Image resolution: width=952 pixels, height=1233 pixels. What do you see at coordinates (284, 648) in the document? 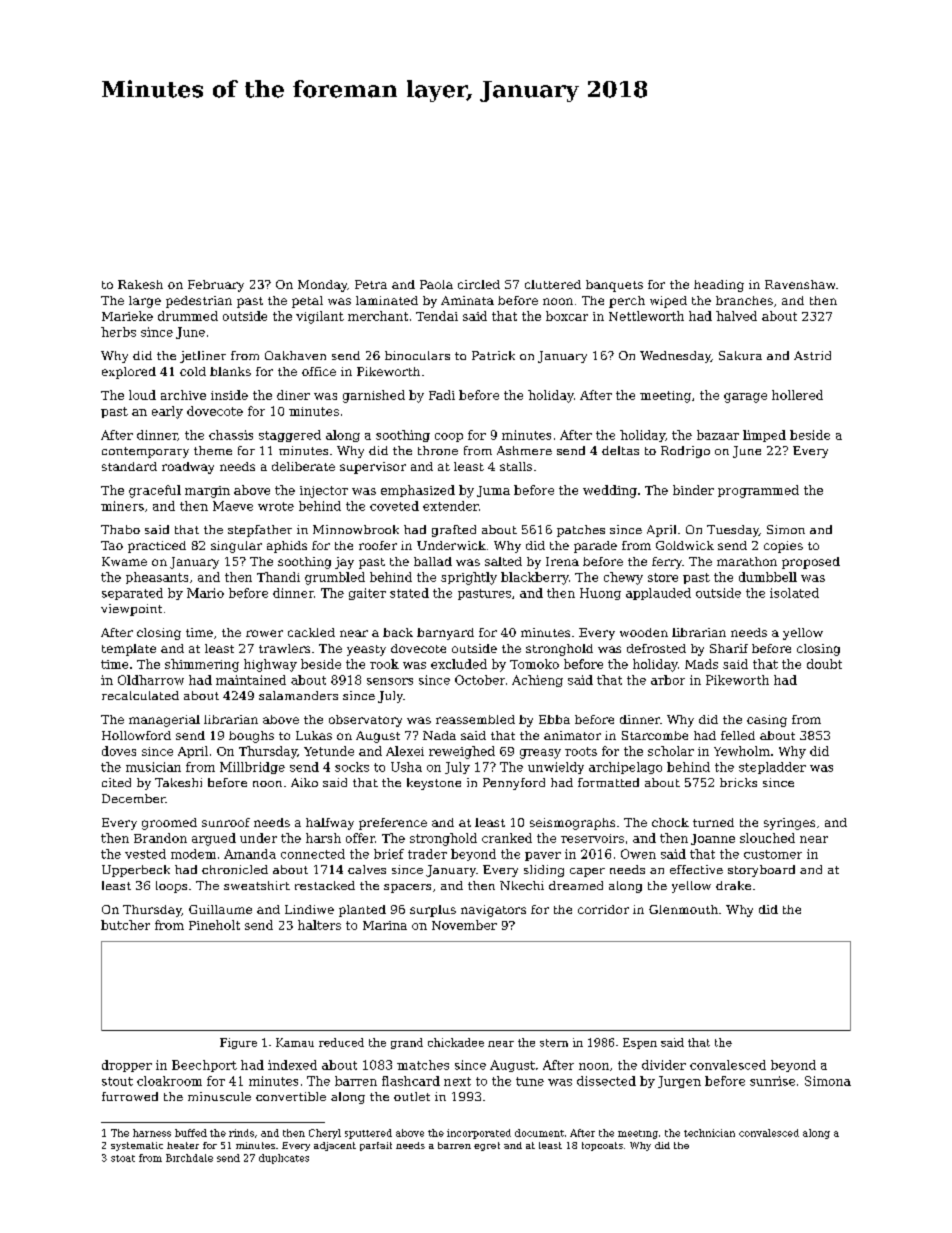
I see `trawlers` at bounding box center [284, 648].
